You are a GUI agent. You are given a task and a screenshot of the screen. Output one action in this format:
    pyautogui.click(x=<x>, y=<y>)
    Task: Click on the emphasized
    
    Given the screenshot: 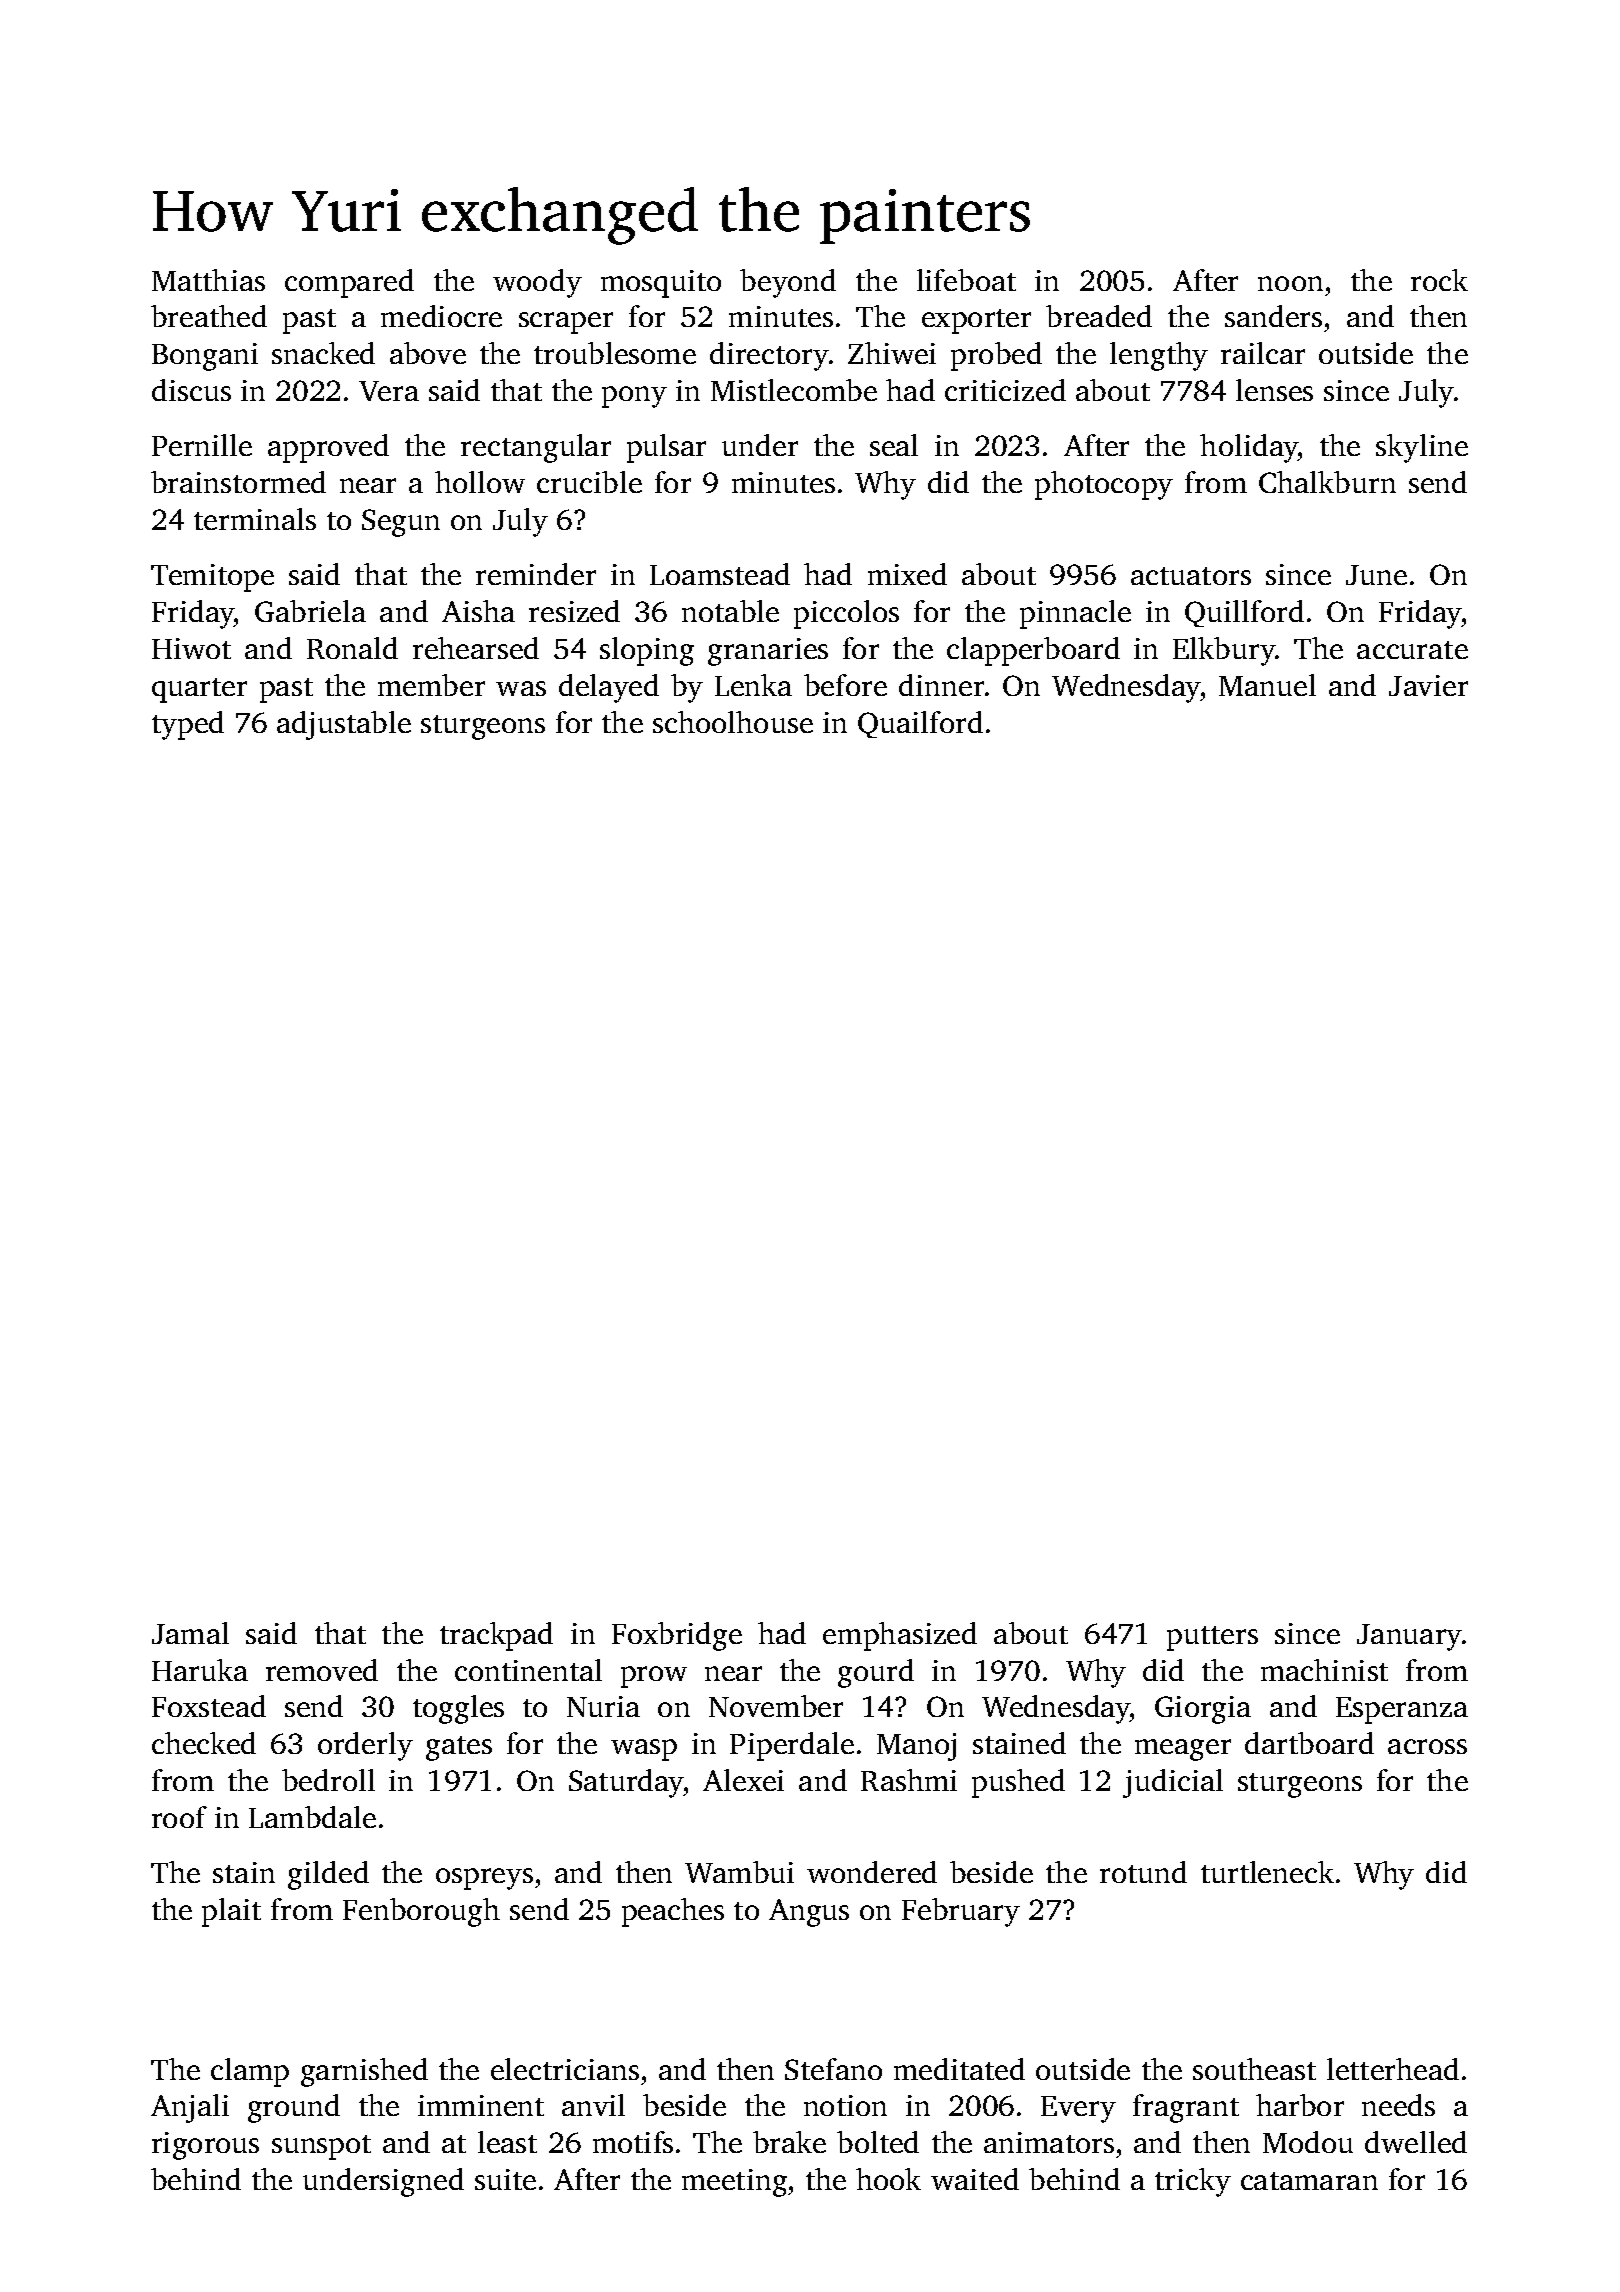 What is the action you would take?
    pyautogui.click(x=900, y=1636)
